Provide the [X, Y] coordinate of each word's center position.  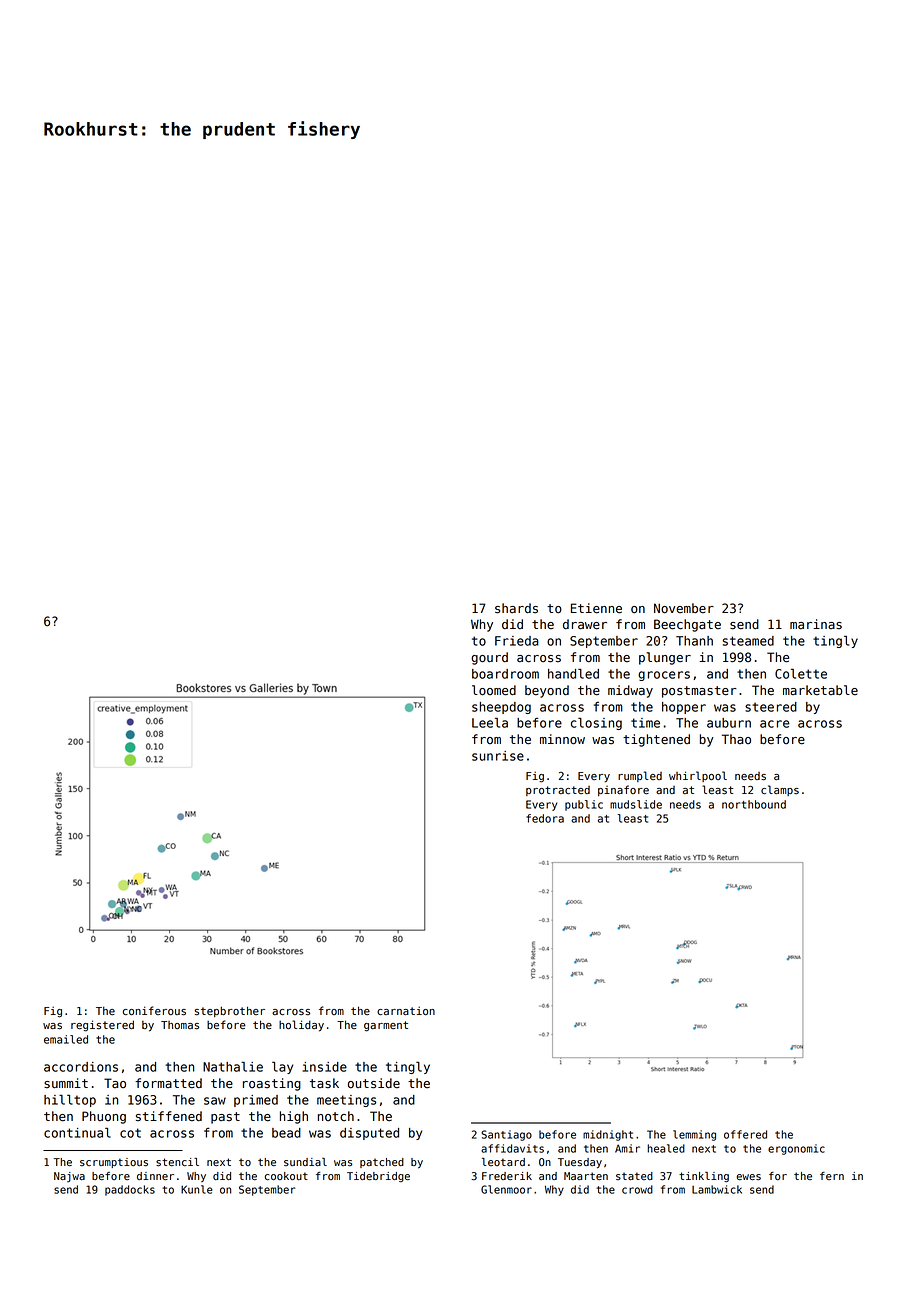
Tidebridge [378, 1177]
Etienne [596, 608]
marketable [820, 690]
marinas [816, 624]
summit [66, 1083]
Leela [490, 722]
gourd [489, 658]
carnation [406, 1011]
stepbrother [230, 1011]
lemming [694, 1135]
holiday [301, 1026]
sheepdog [501, 708]
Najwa [69, 1177]
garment [386, 1026]
